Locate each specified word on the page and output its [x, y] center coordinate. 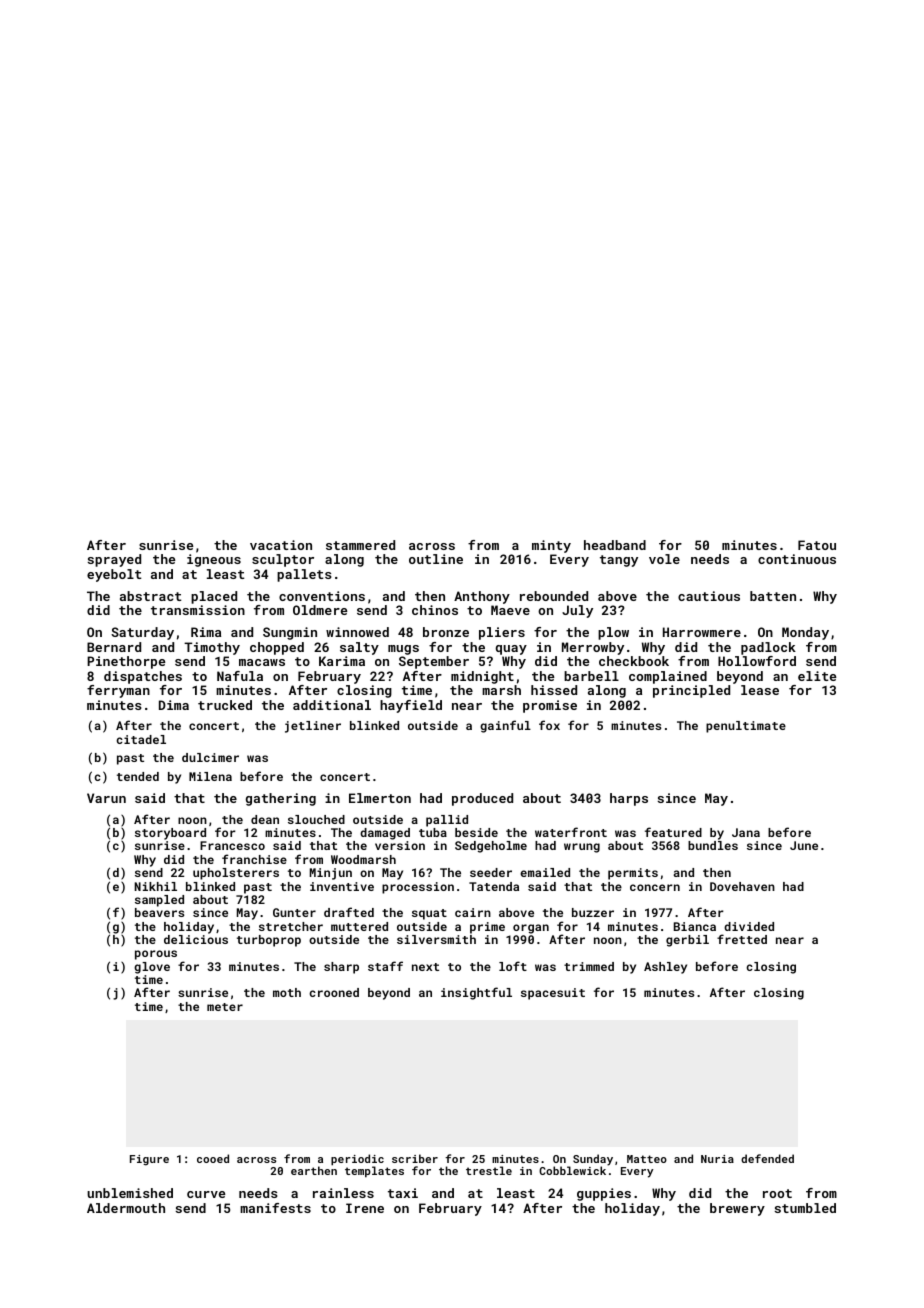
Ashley [665, 968]
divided [749, 926]
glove [152, 968]
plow [613, 633]
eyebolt [114, 575]
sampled [159, 901]
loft [513, 966]
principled [691, 691]
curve [206, 1194]
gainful [505, 726]
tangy [619, 561]
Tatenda [494, 886]
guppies [604, 1194]
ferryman [118, 691]
